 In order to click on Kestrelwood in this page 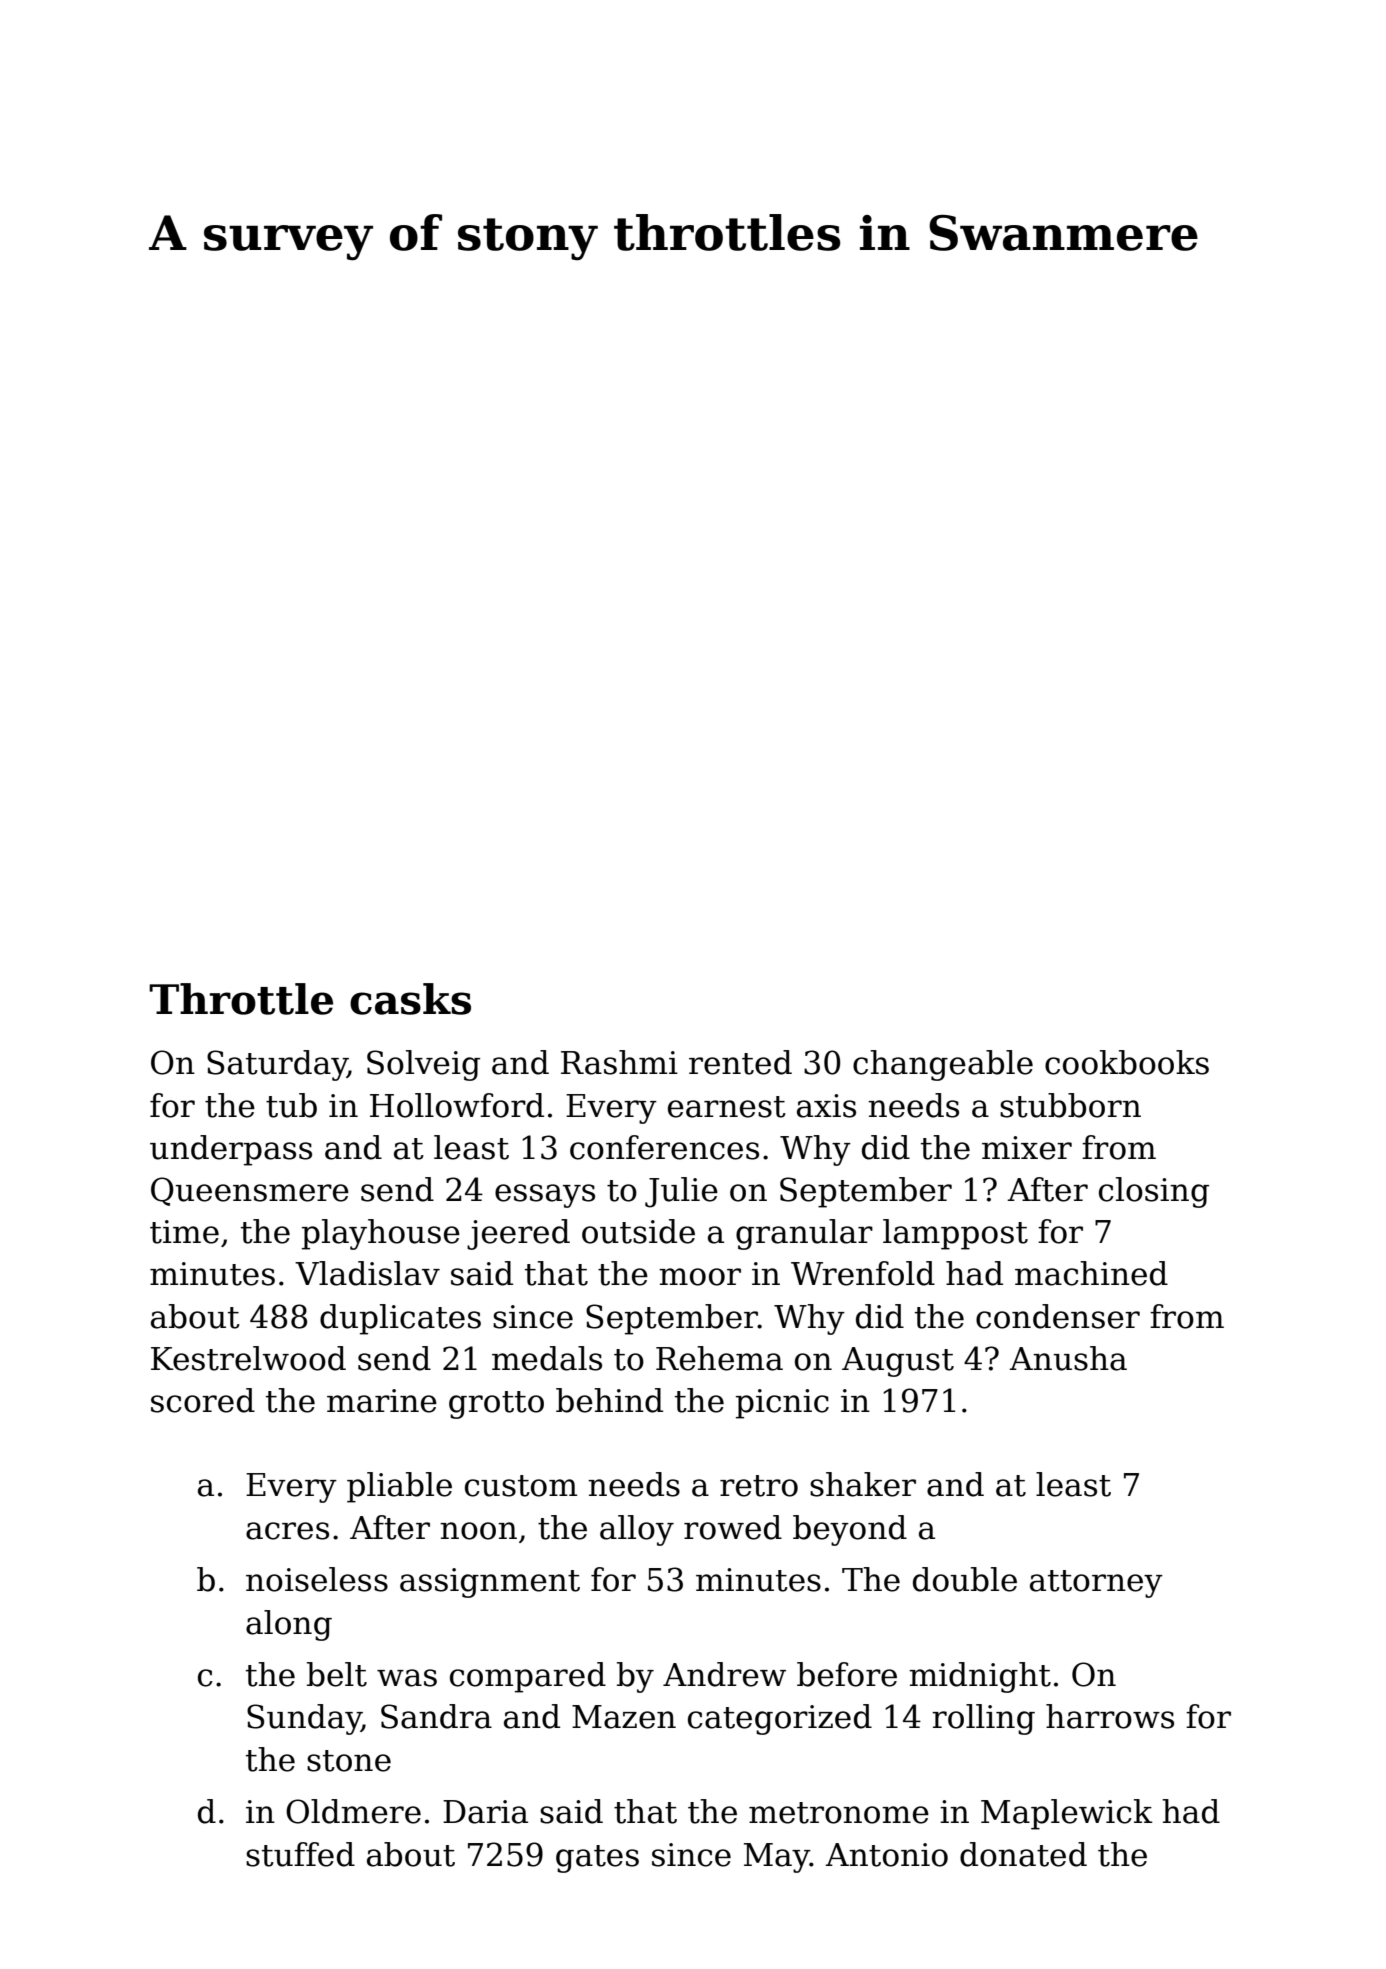, I will do `click(248, 1358)`.
